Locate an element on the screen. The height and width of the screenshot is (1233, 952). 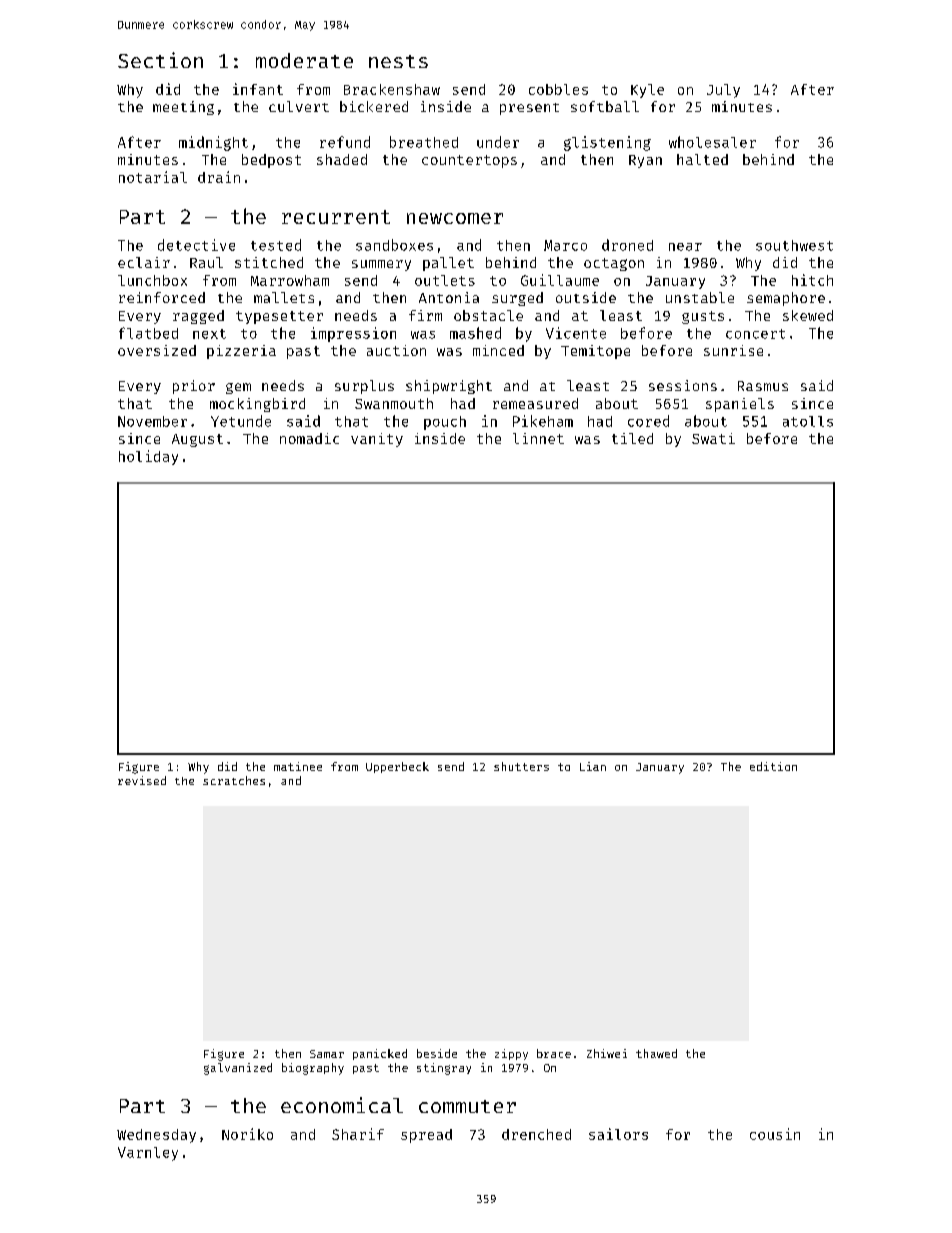
Varnley is located at coordinates (148, 1154).
